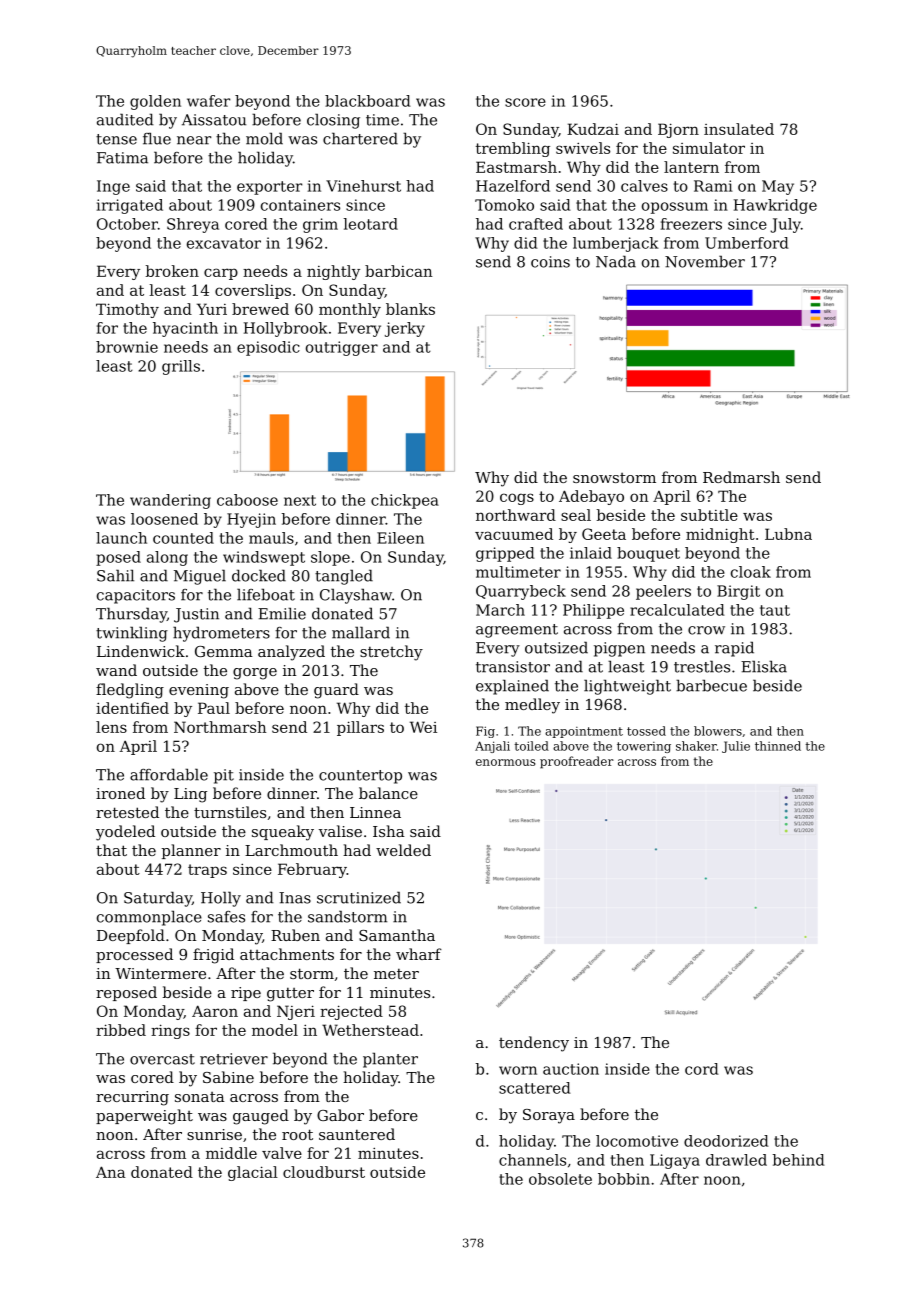 Image resolution: width=924 pixels, height=1308 pixels. I want to click on Eliska, so click(764, 666).
